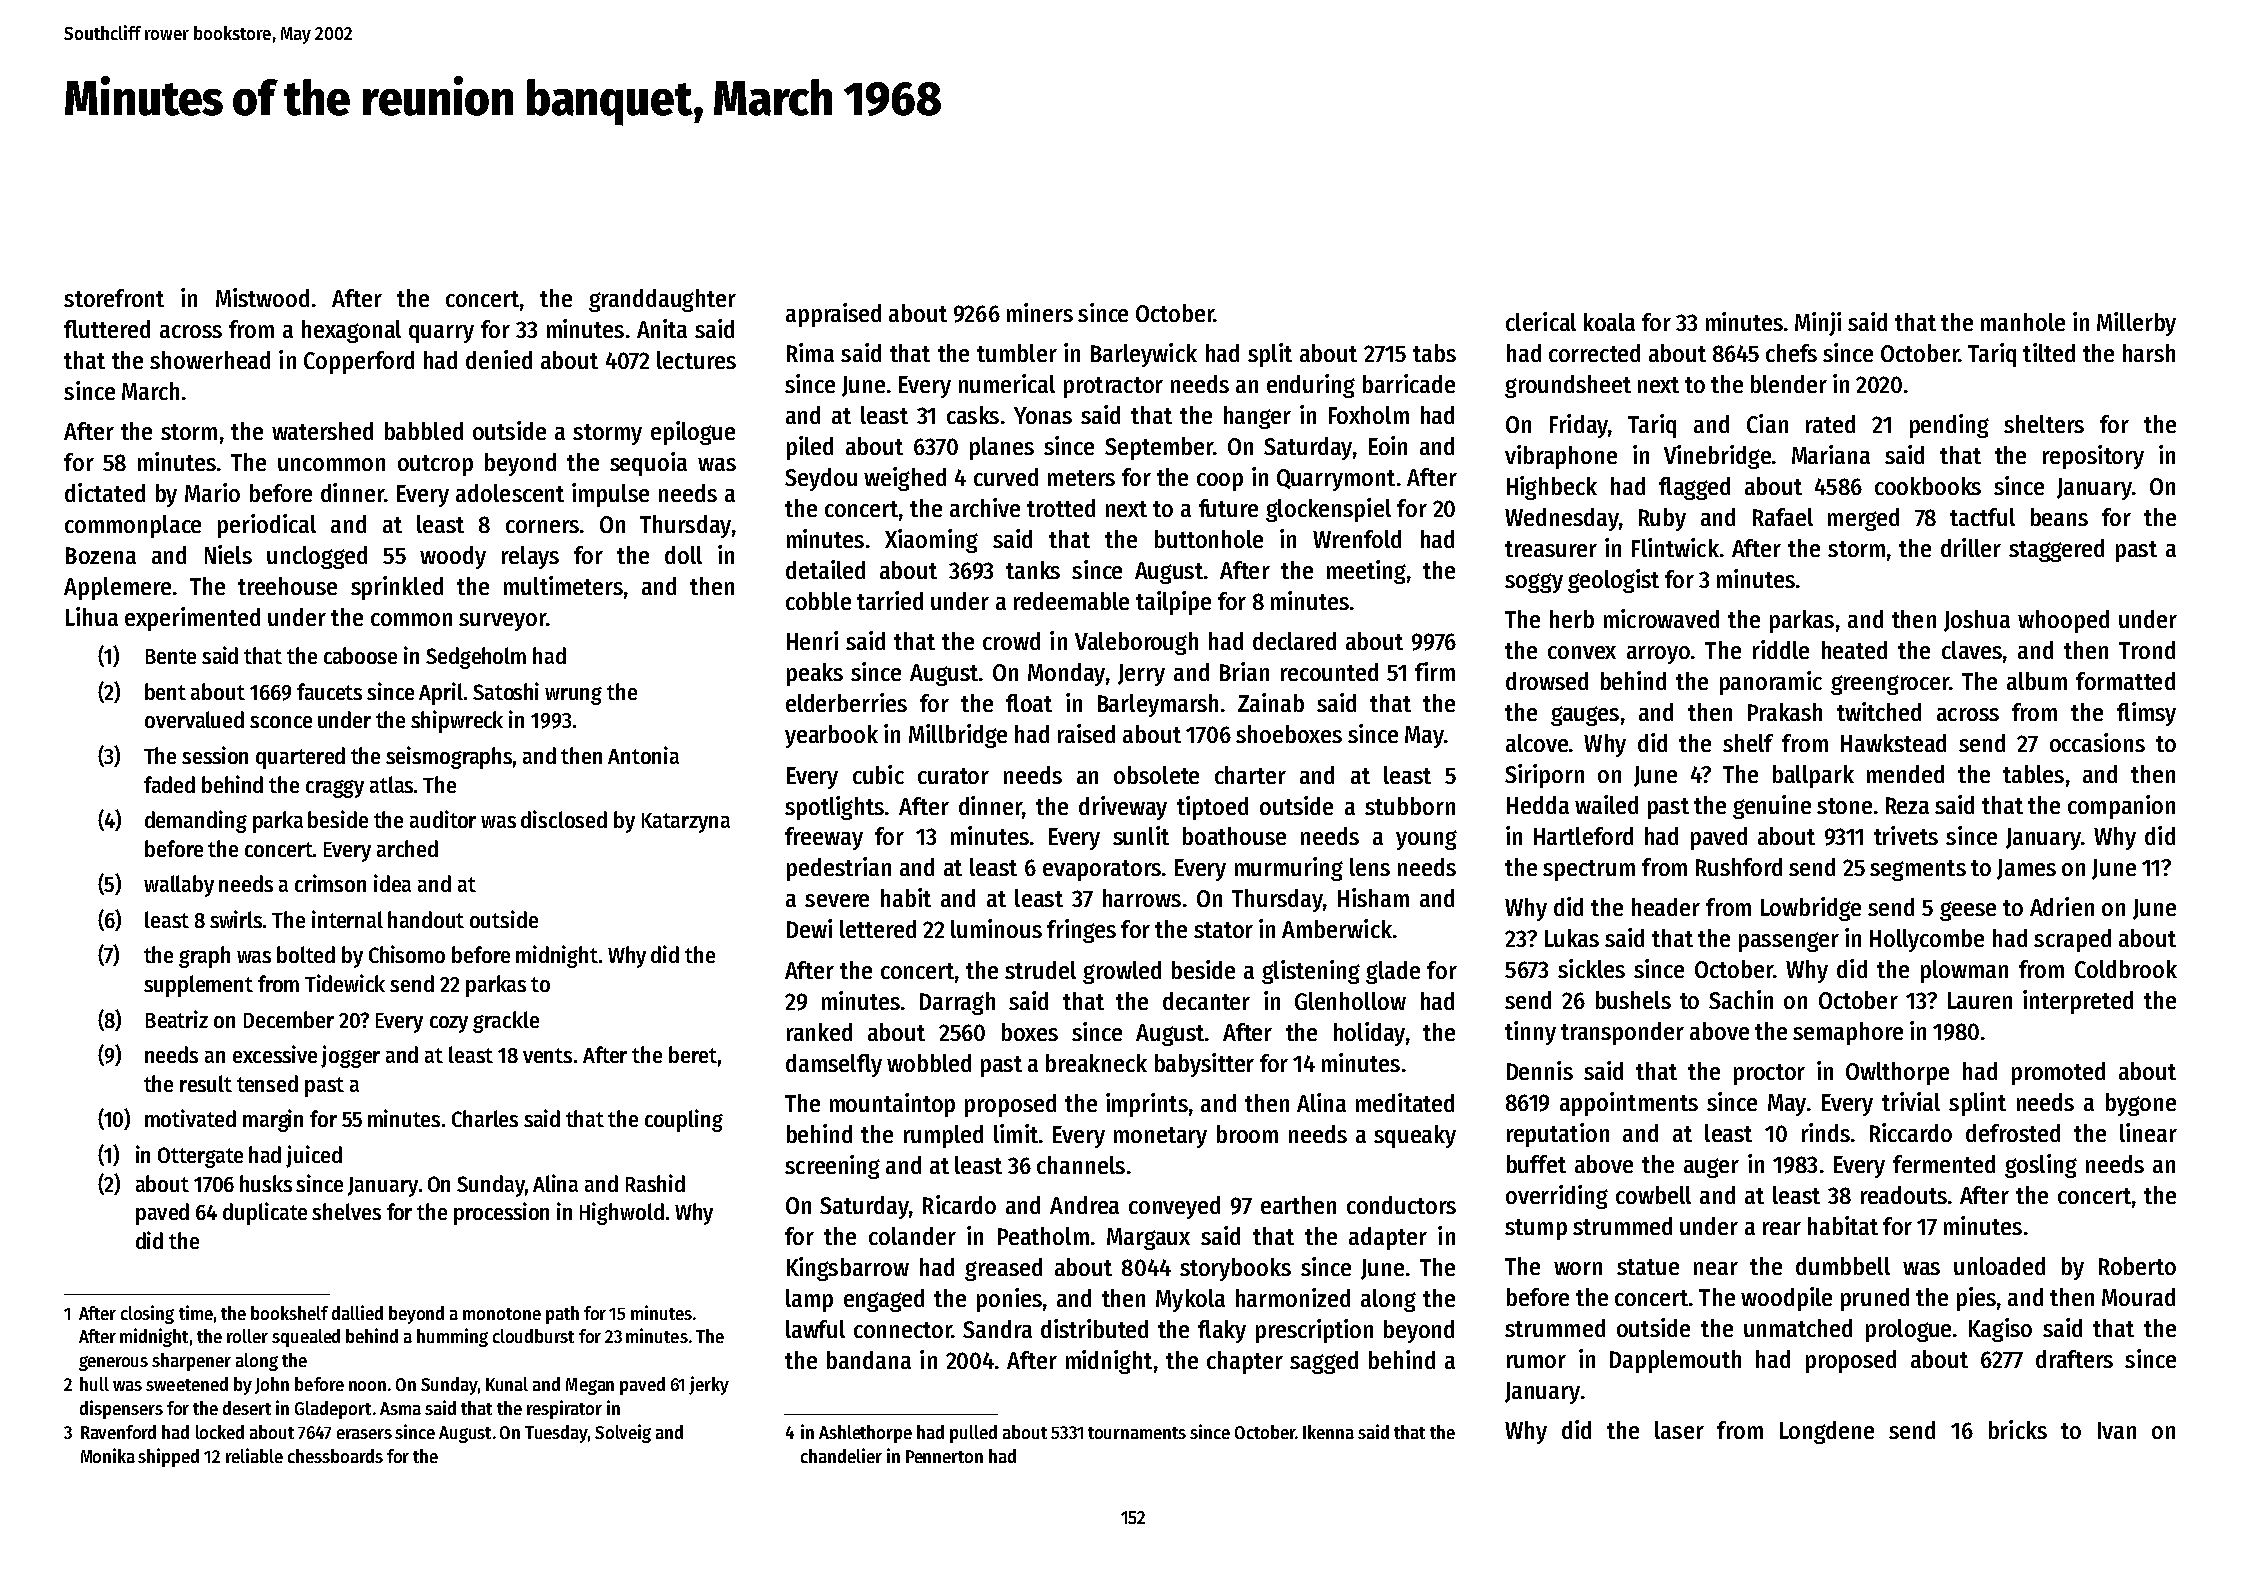 The image size is (2241, 1585). Describe the element at coordinates (2049, 352) in the document. I see `tilted` at that location.
